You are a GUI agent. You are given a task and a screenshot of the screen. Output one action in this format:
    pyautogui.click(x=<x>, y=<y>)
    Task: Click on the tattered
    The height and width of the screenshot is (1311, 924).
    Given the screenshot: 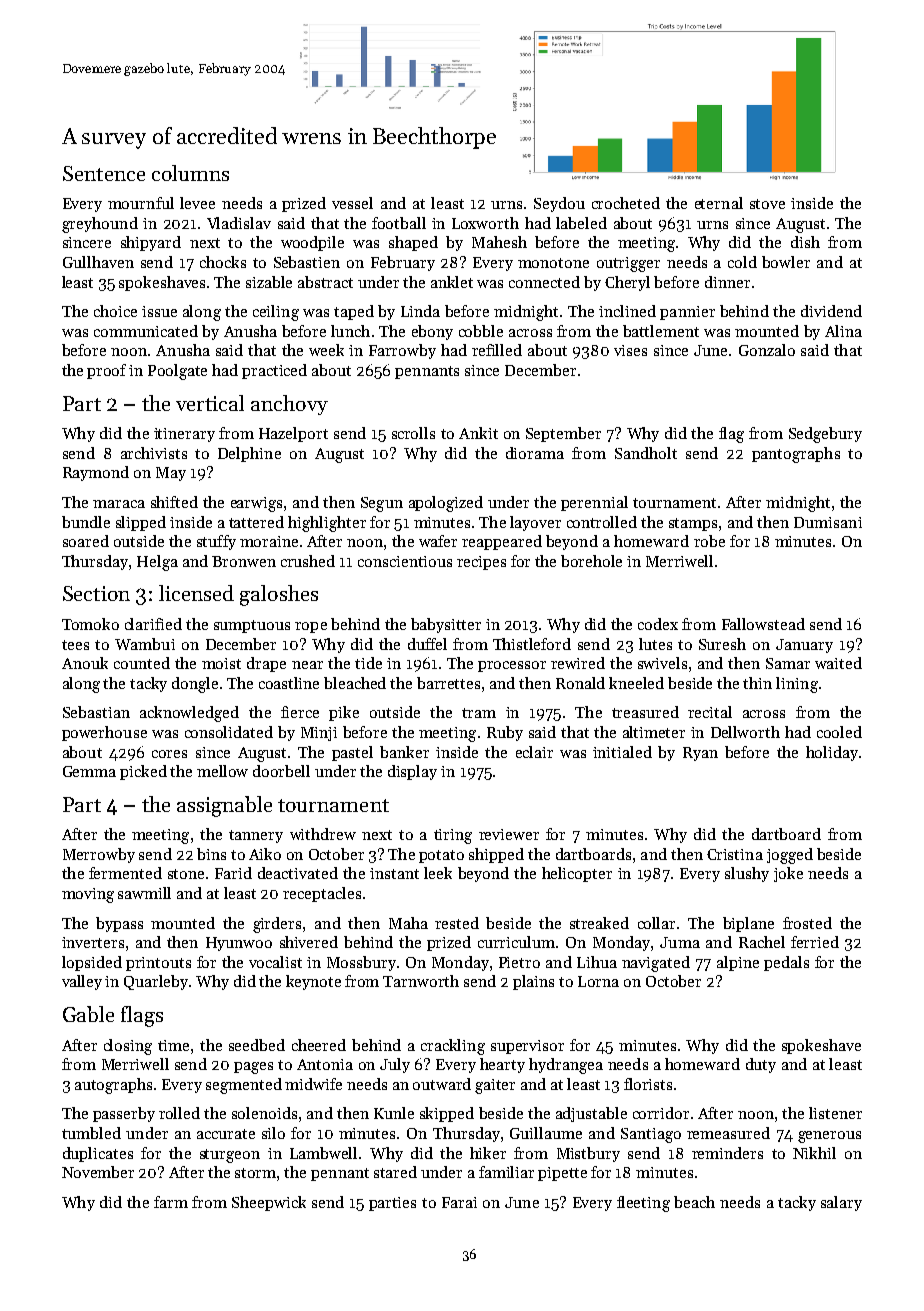 What is the action you would take?
    pyautogui.click(x=256, y=522)
